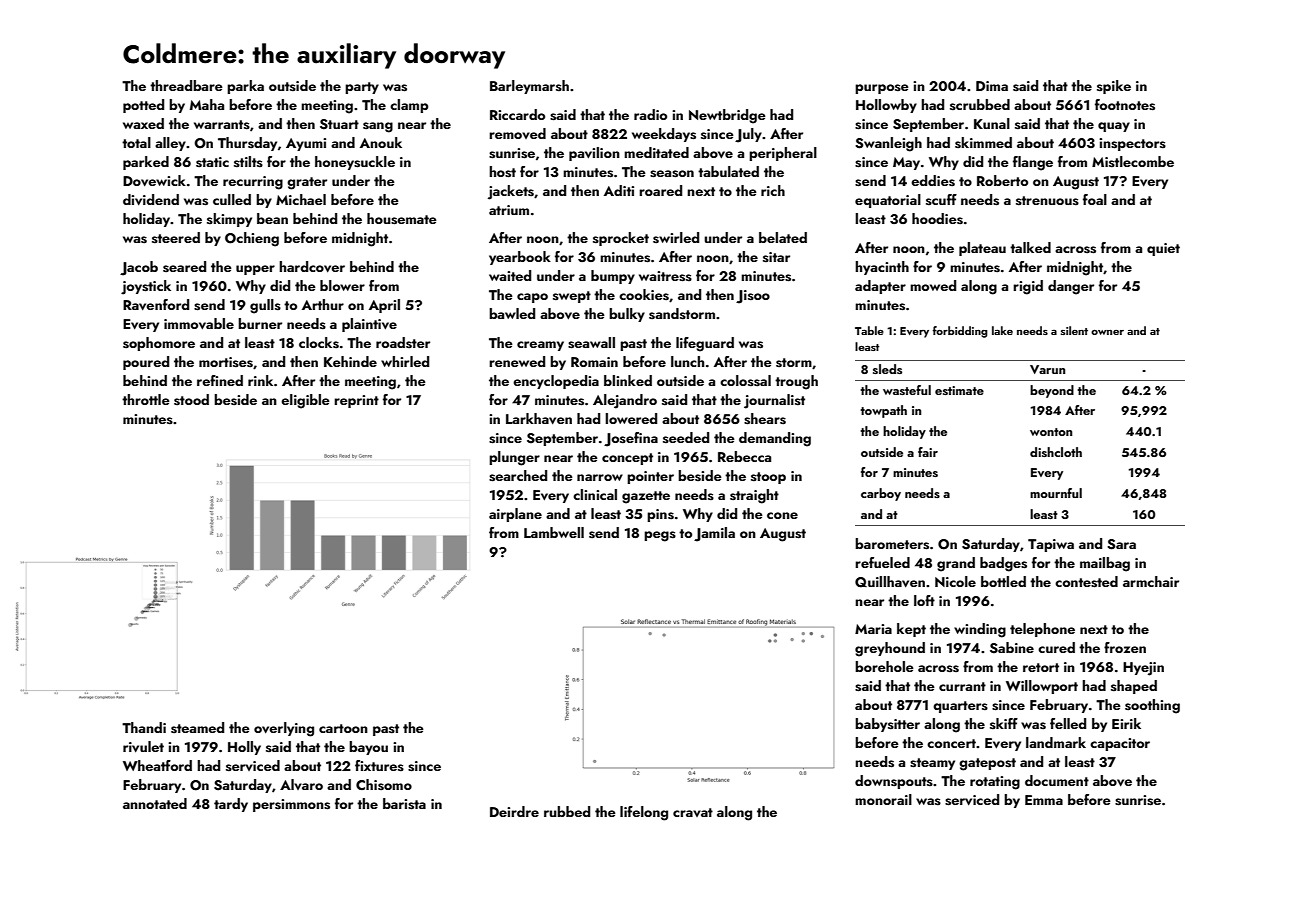 The width and height of the document is (1308, 924). What do you see at coordinates (384, 785) in the document?
I see `Chisomo` at bounding box center [384, 785].
